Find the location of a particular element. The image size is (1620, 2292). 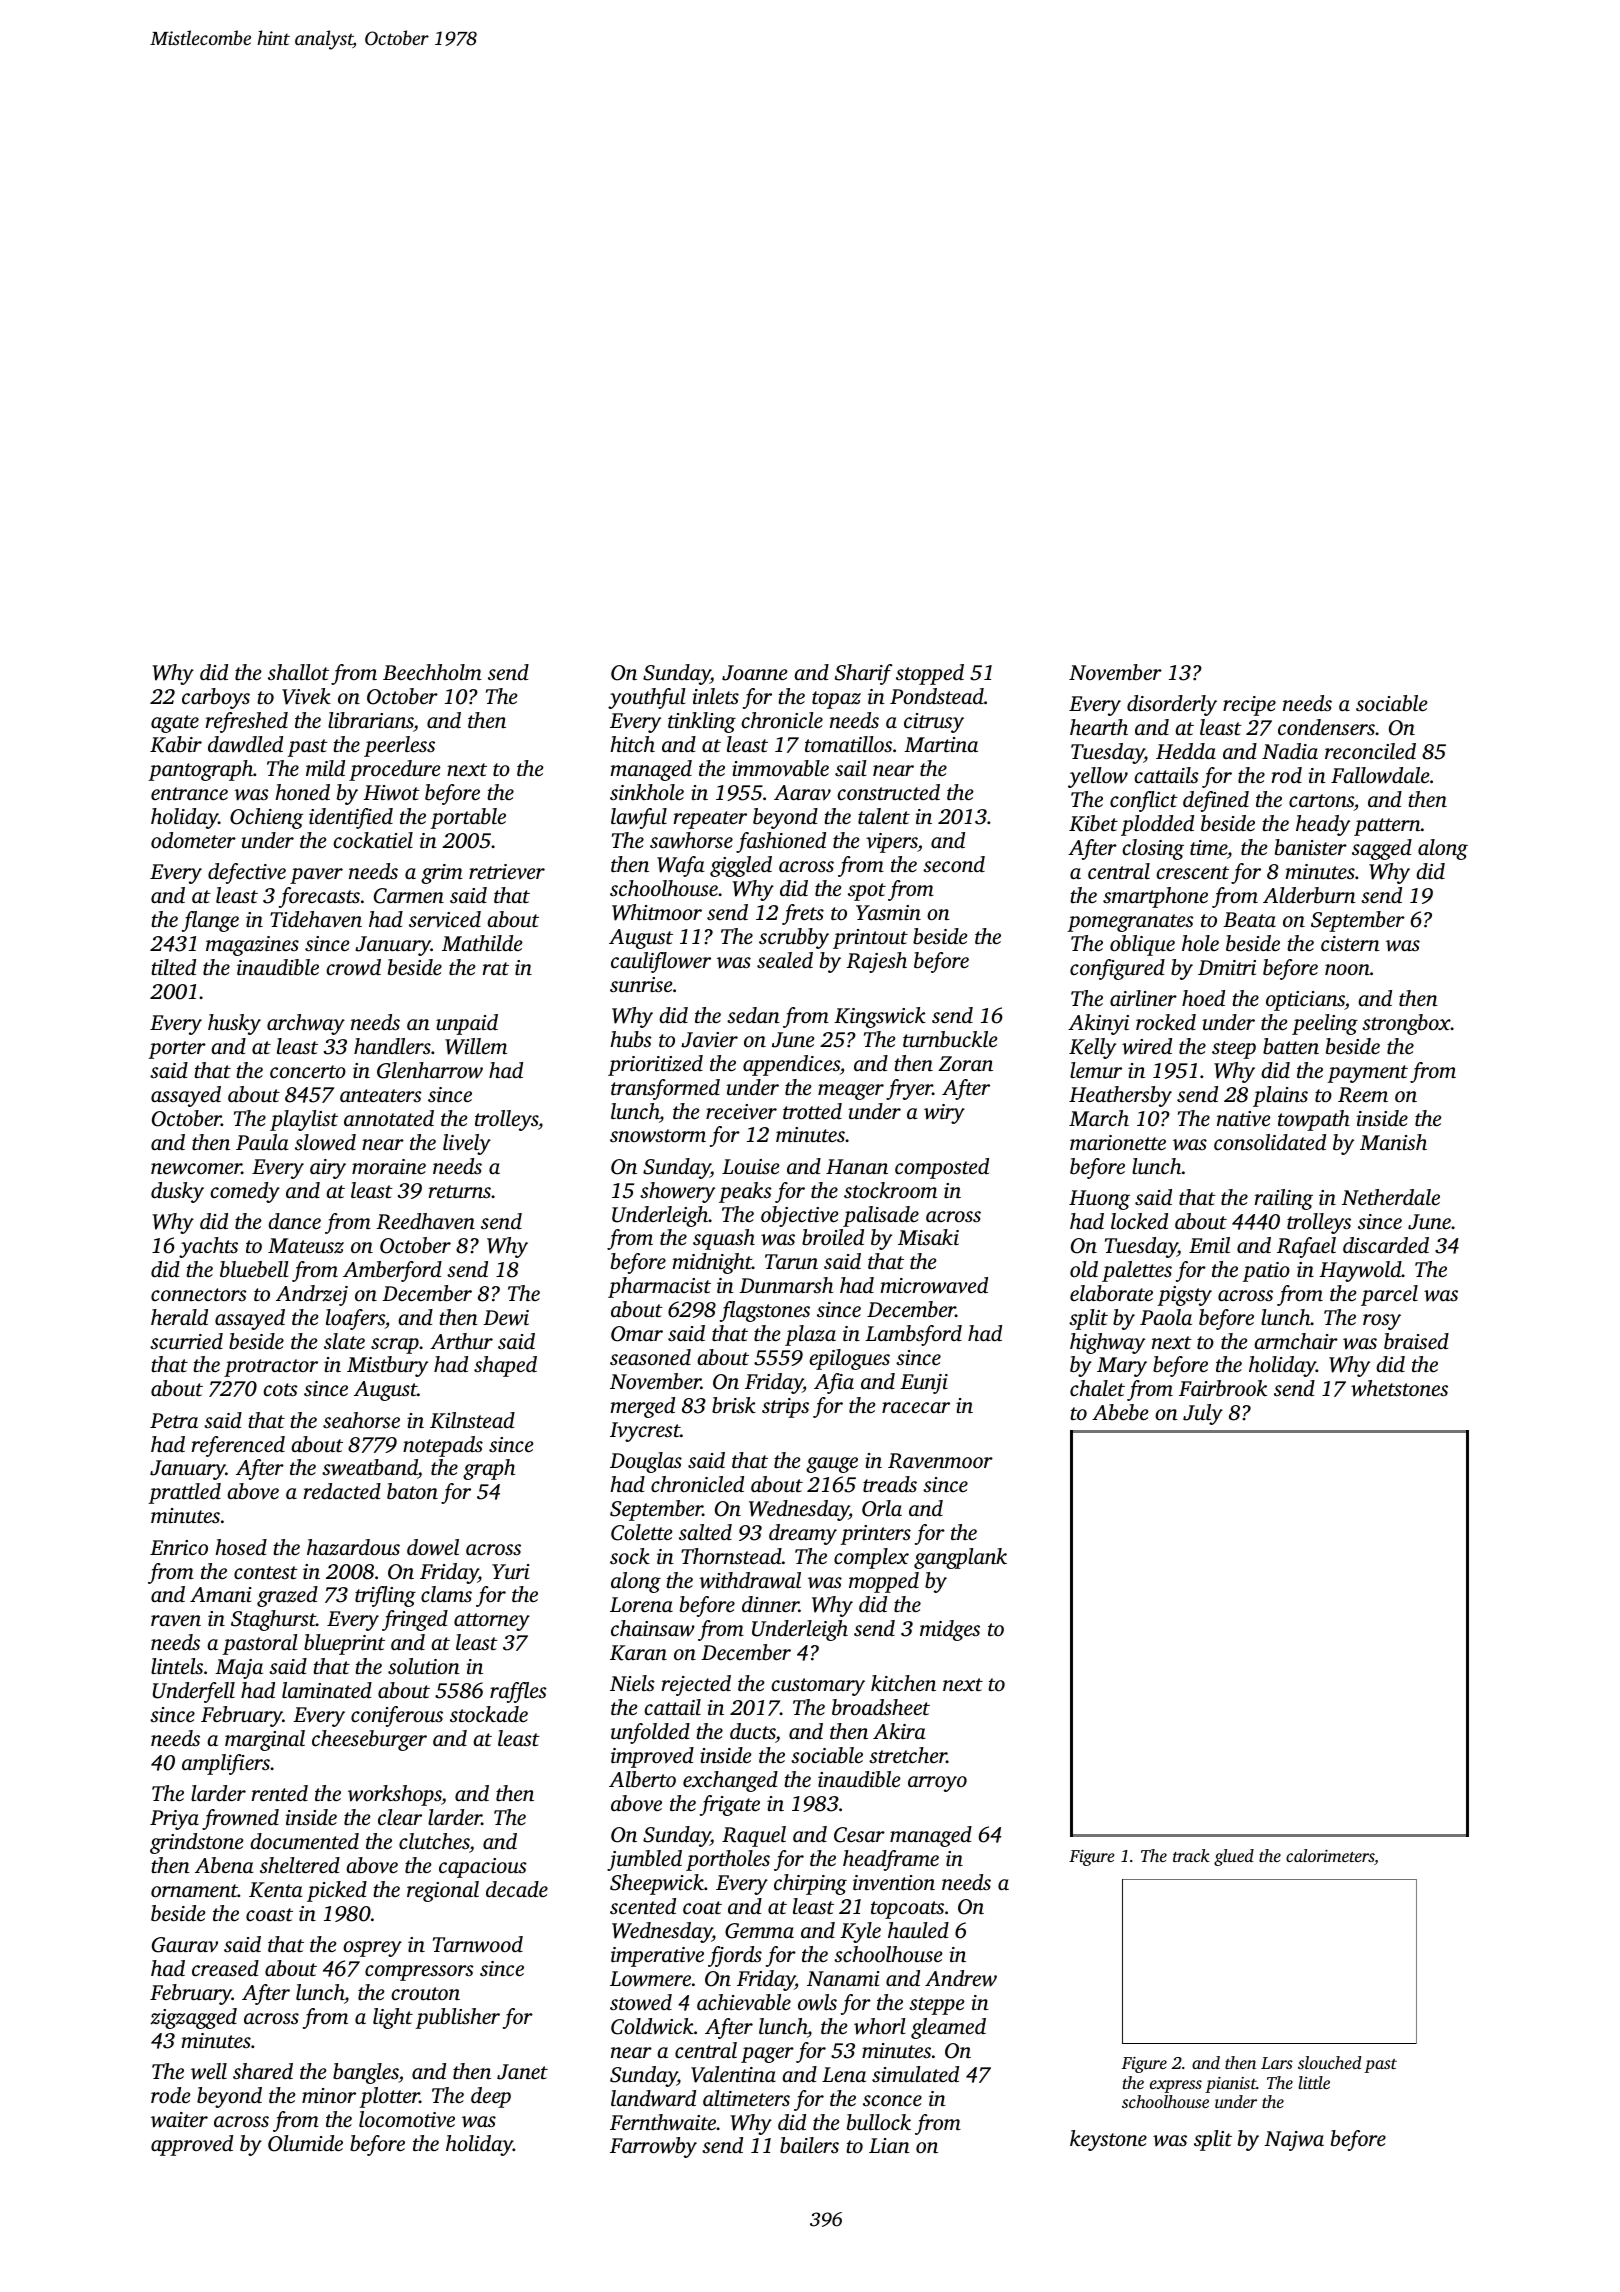

Amberford is located at coordinates (392, 1271).
